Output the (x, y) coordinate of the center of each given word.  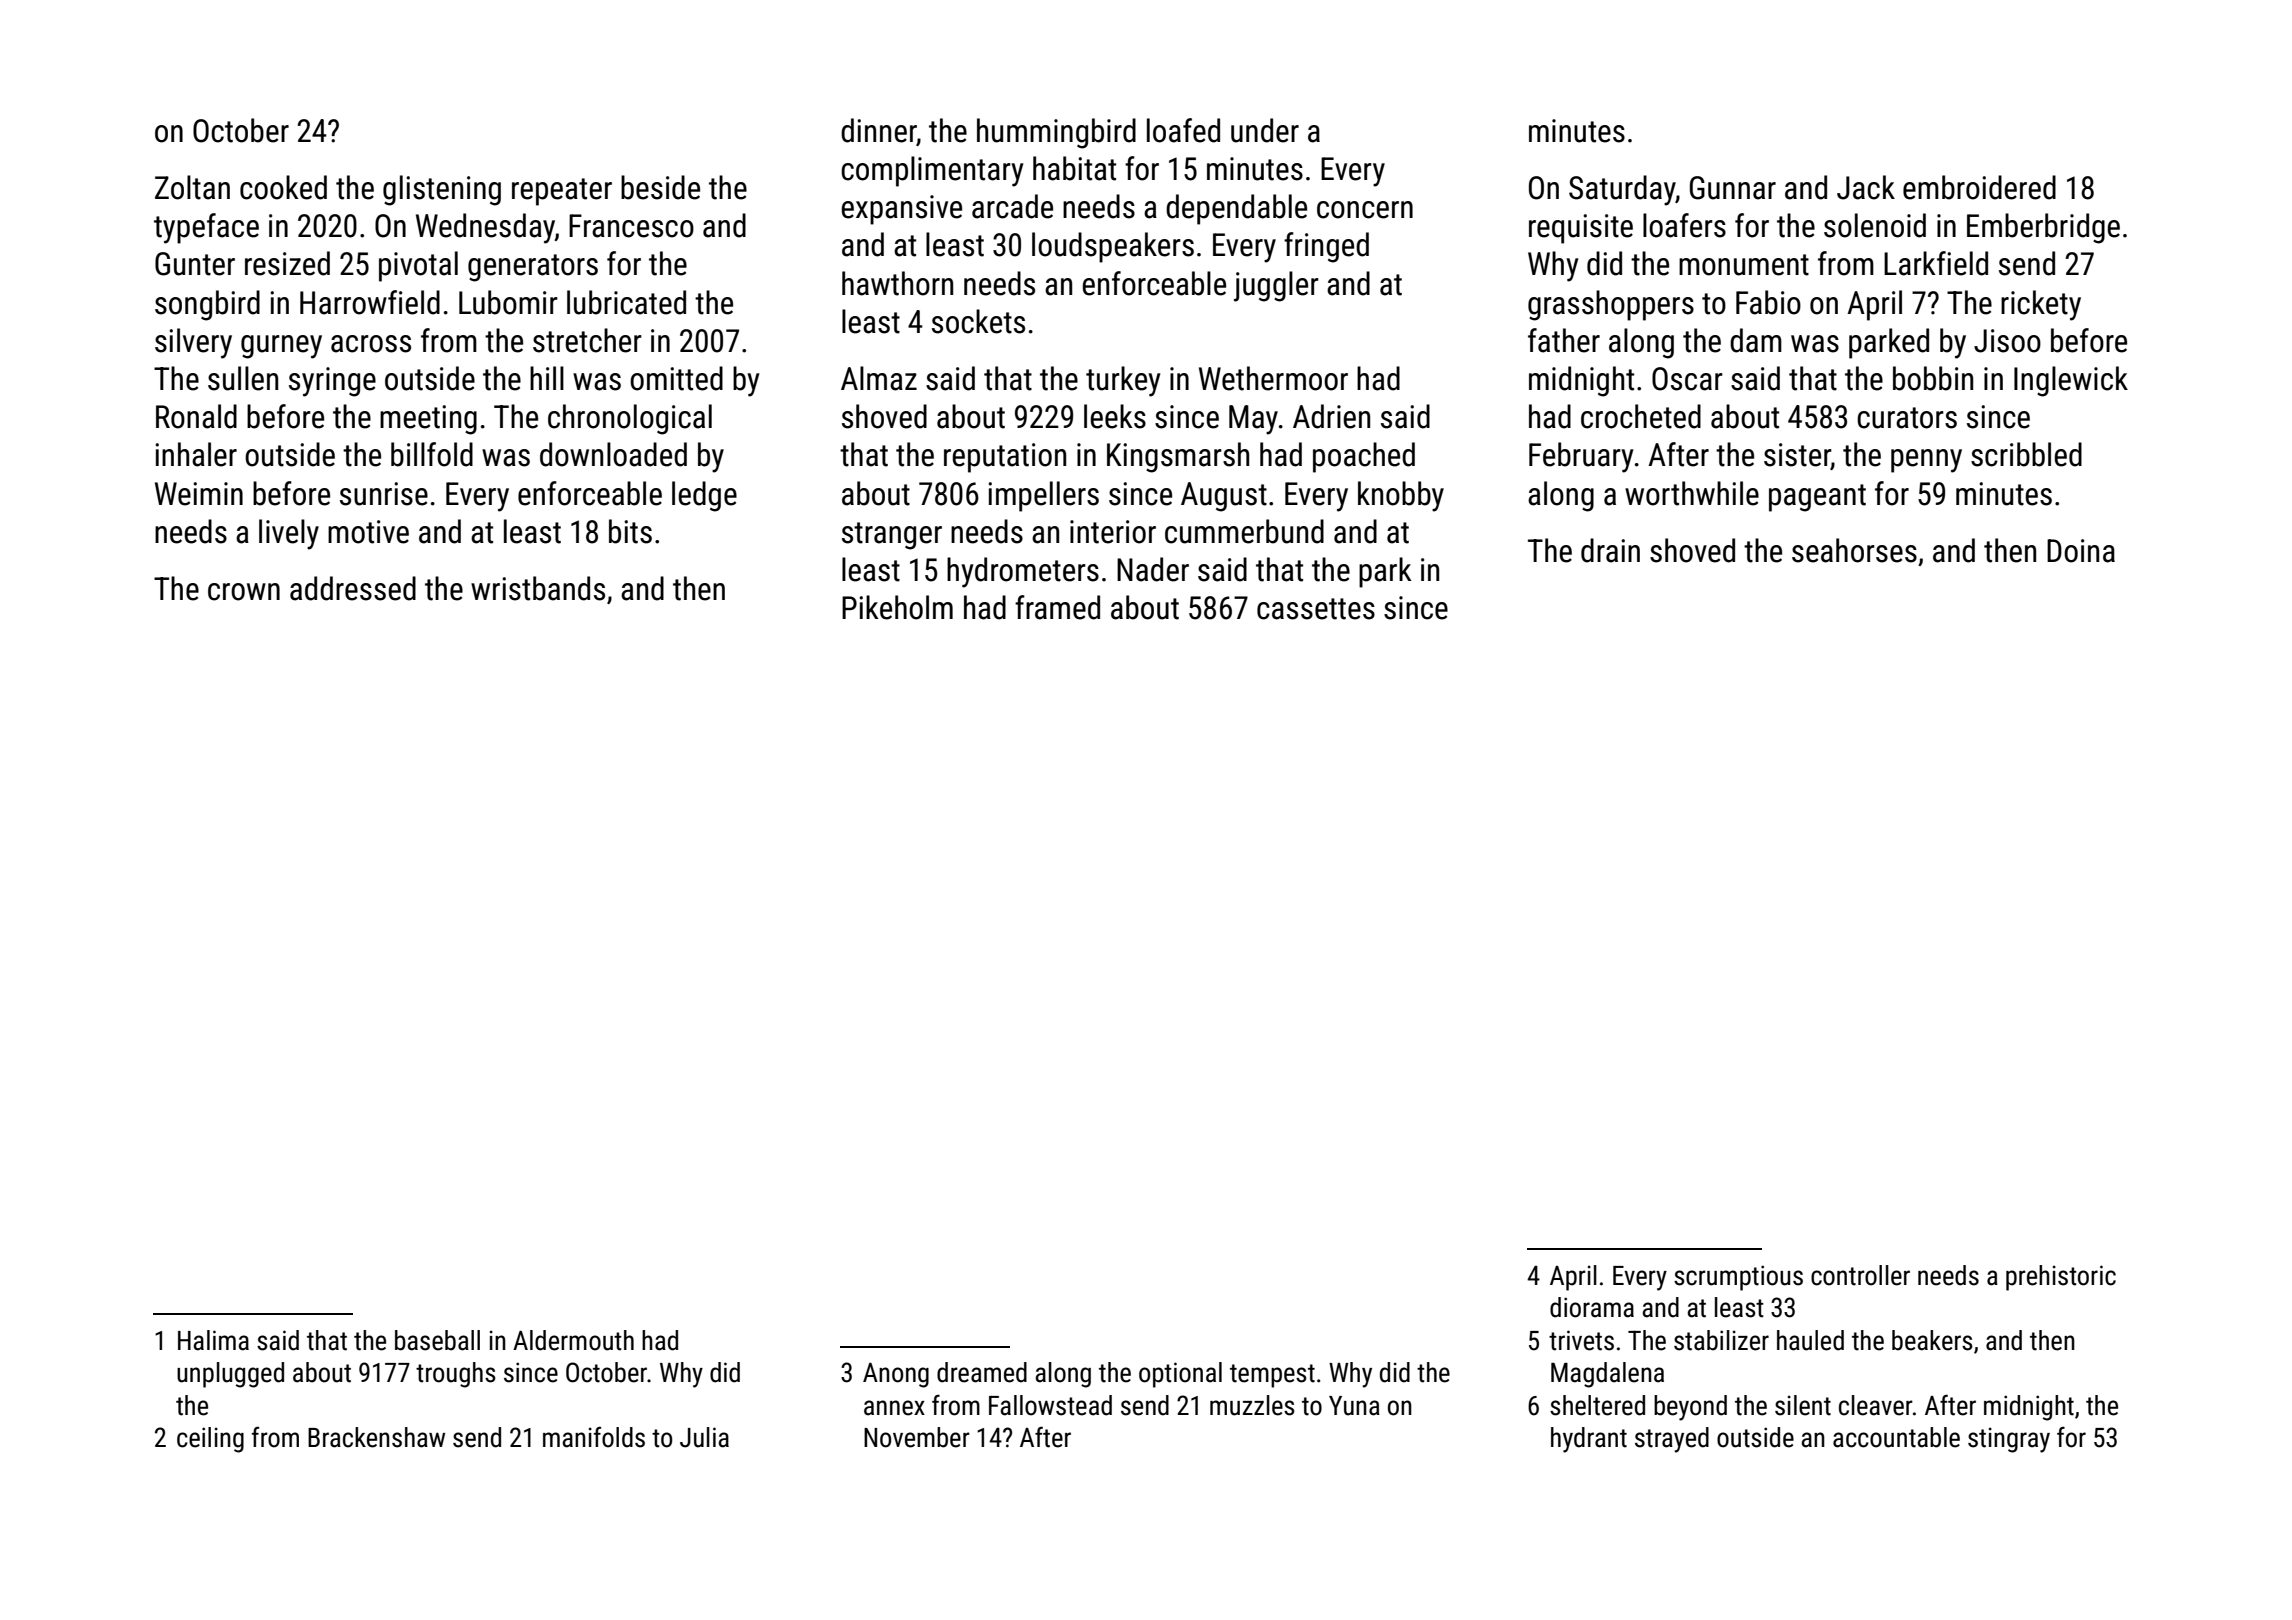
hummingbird (1056, 133)
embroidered (1979, 187)
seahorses (1854, 550)
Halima (213, 1340)
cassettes (1316, 609)
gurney (281, 347)
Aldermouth (573, 1340)
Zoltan (192, 187)
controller (1860, 1275)
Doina (2081, 551)
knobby (1401, 496)
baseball (437, 1340)
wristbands (538, 588)
